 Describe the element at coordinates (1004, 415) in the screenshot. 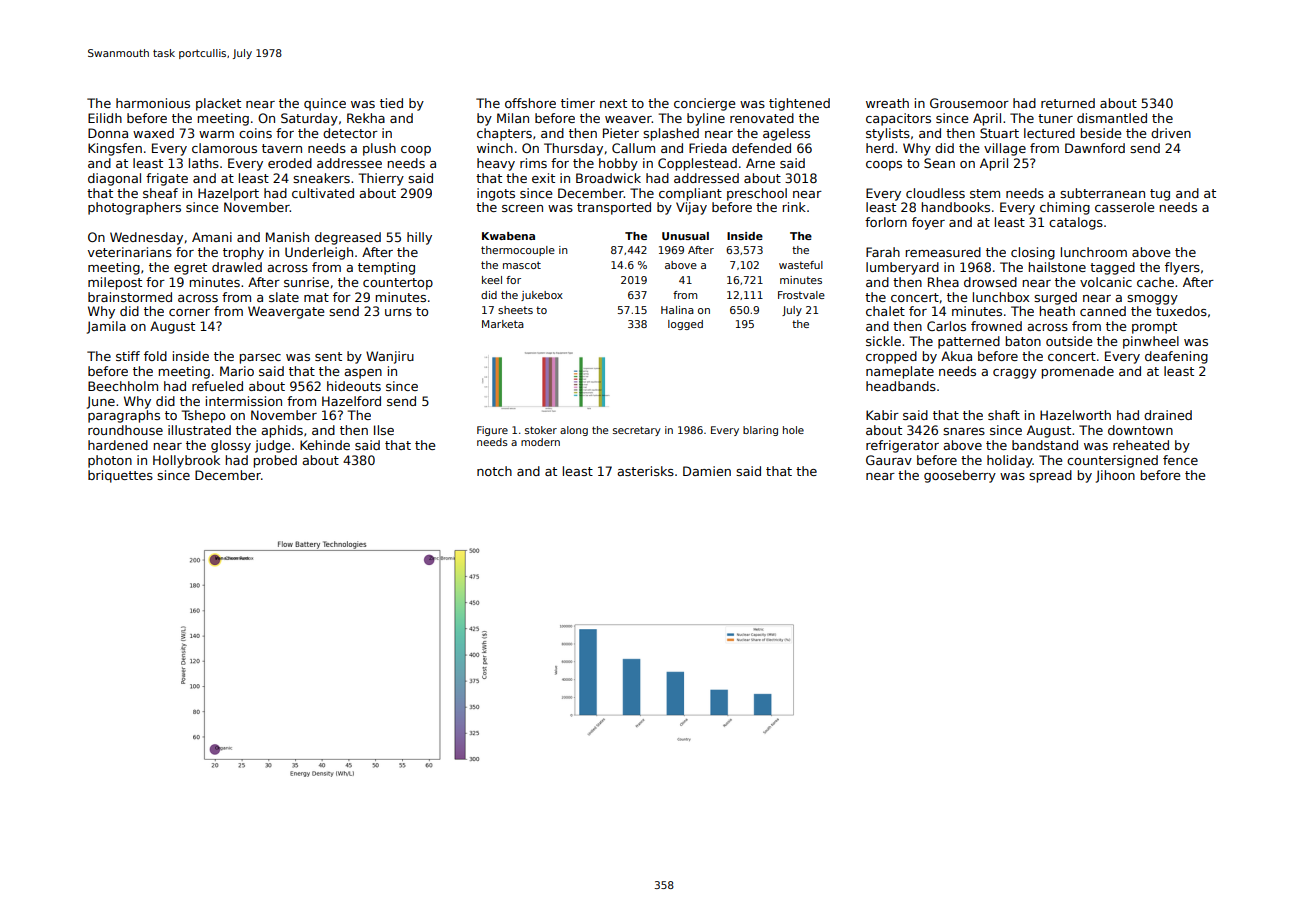

I see `shaft` at that location.
